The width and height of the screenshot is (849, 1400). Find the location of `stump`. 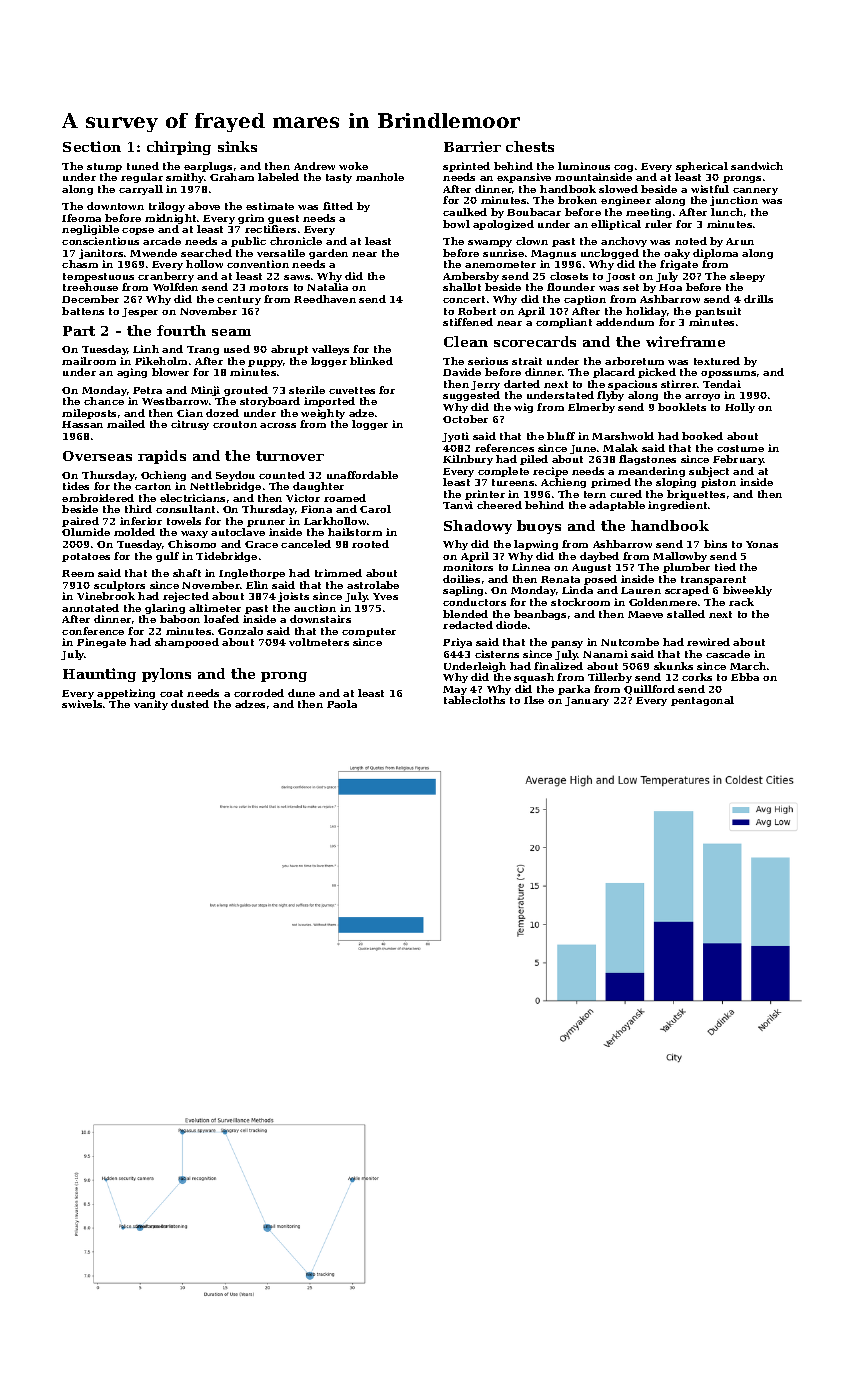

stump is located at coordinates (104, 167).
